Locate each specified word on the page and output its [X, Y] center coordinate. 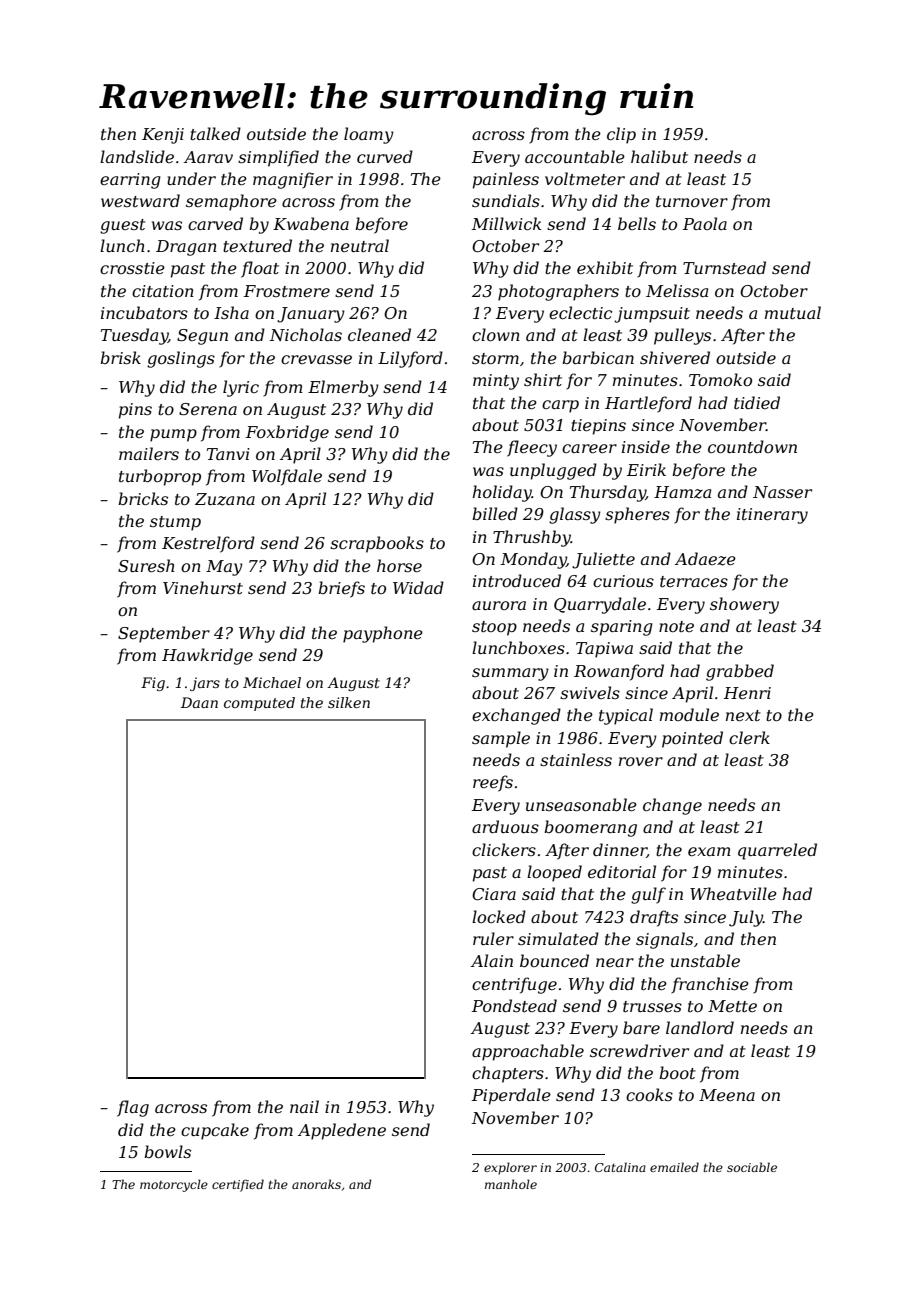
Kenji [163, 136]
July [746, 918]
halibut [659, 156]
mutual [793, 312]
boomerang [590, 828]
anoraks [316, 1184]
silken [349, 702]
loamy [369, 135]
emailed [674, 1167]
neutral [360, 245]
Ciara [494, 894]
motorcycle [174, 1185]
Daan [199, 702]
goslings [181, 359]
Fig [153, 684]
